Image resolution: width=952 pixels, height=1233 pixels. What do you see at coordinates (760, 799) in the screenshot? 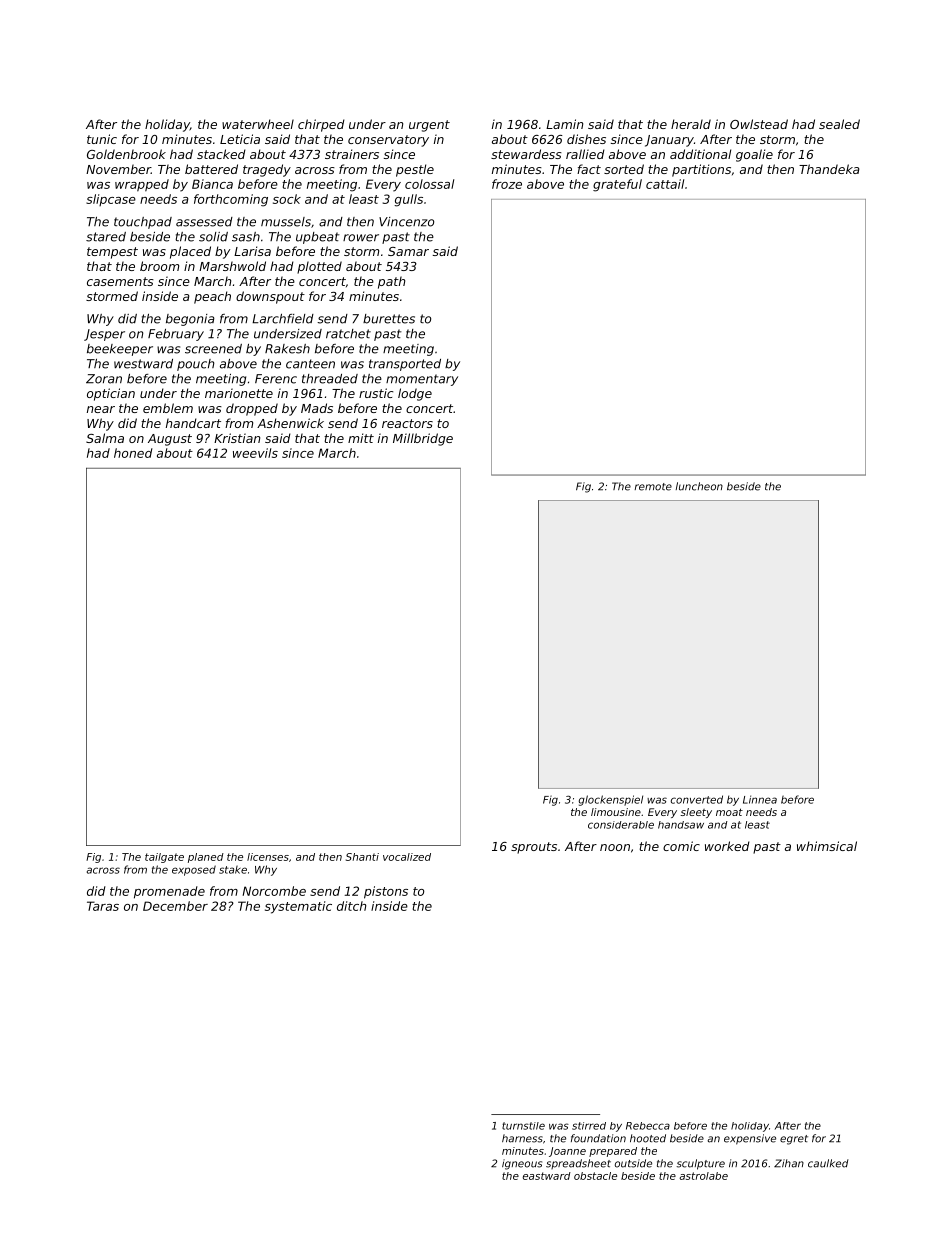
I see `Linnea` at bounding box center [760, 799].
